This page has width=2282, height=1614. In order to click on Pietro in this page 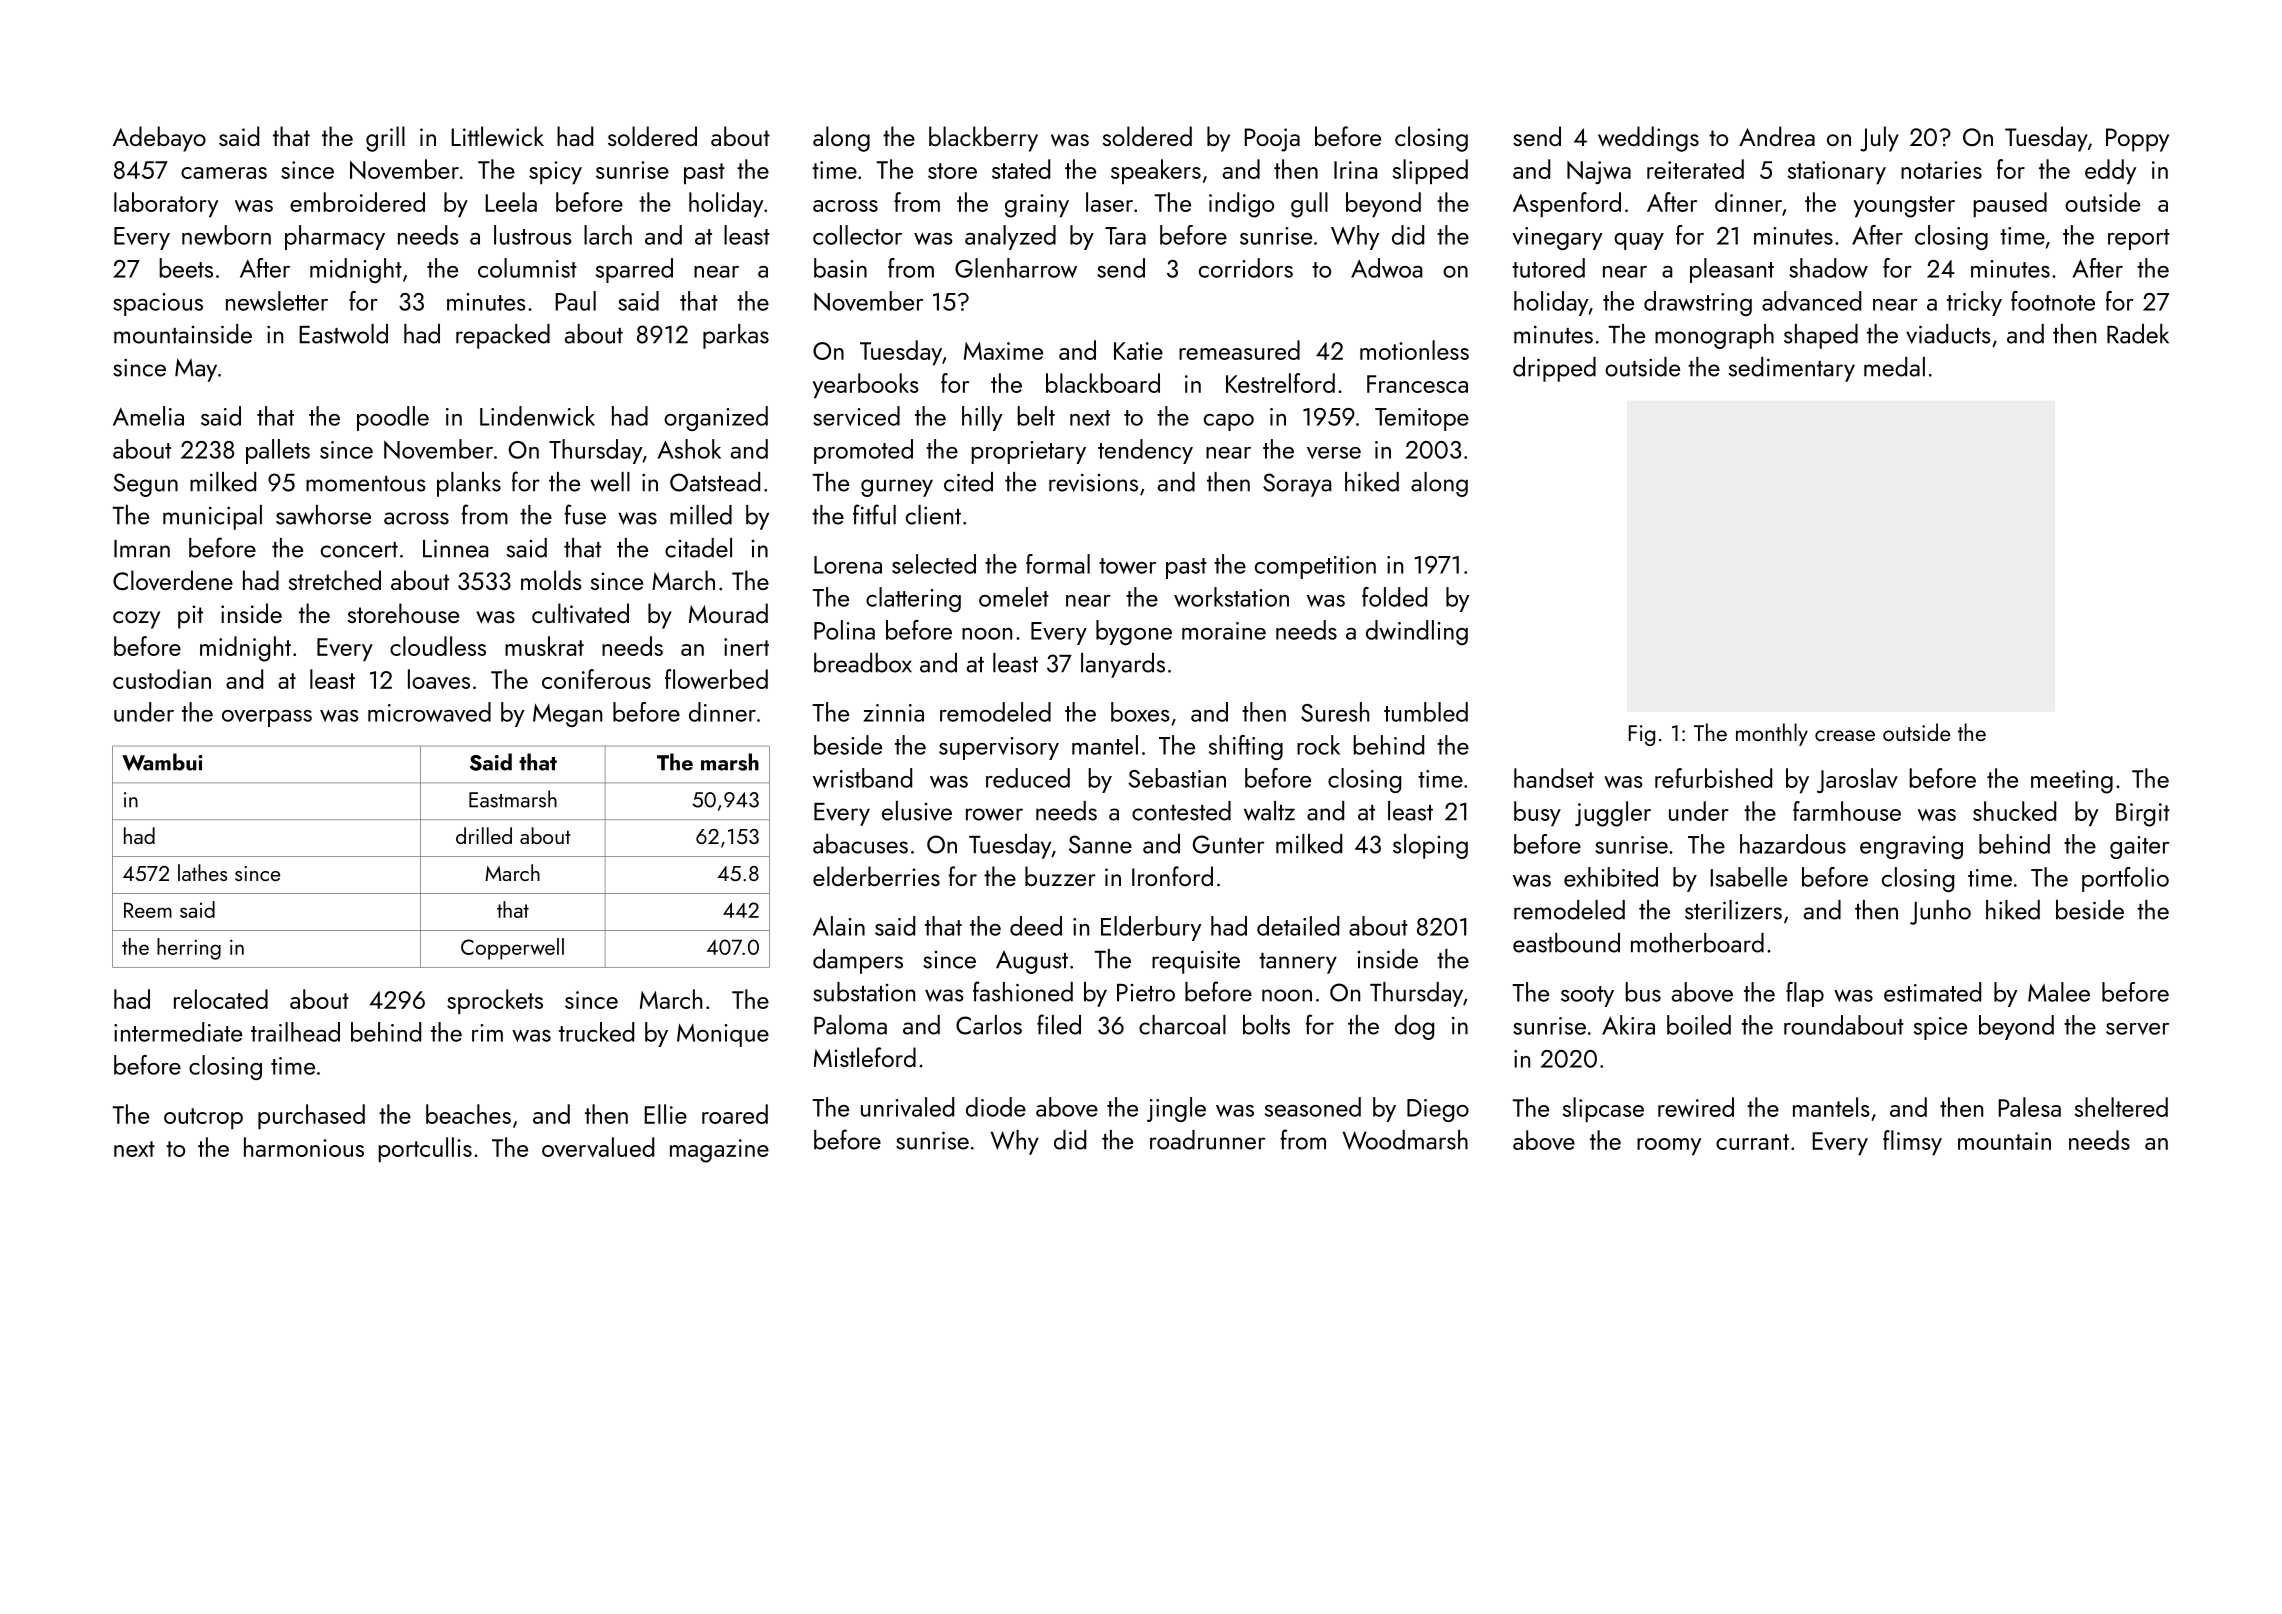, I will do `click(1146, 993)`.
